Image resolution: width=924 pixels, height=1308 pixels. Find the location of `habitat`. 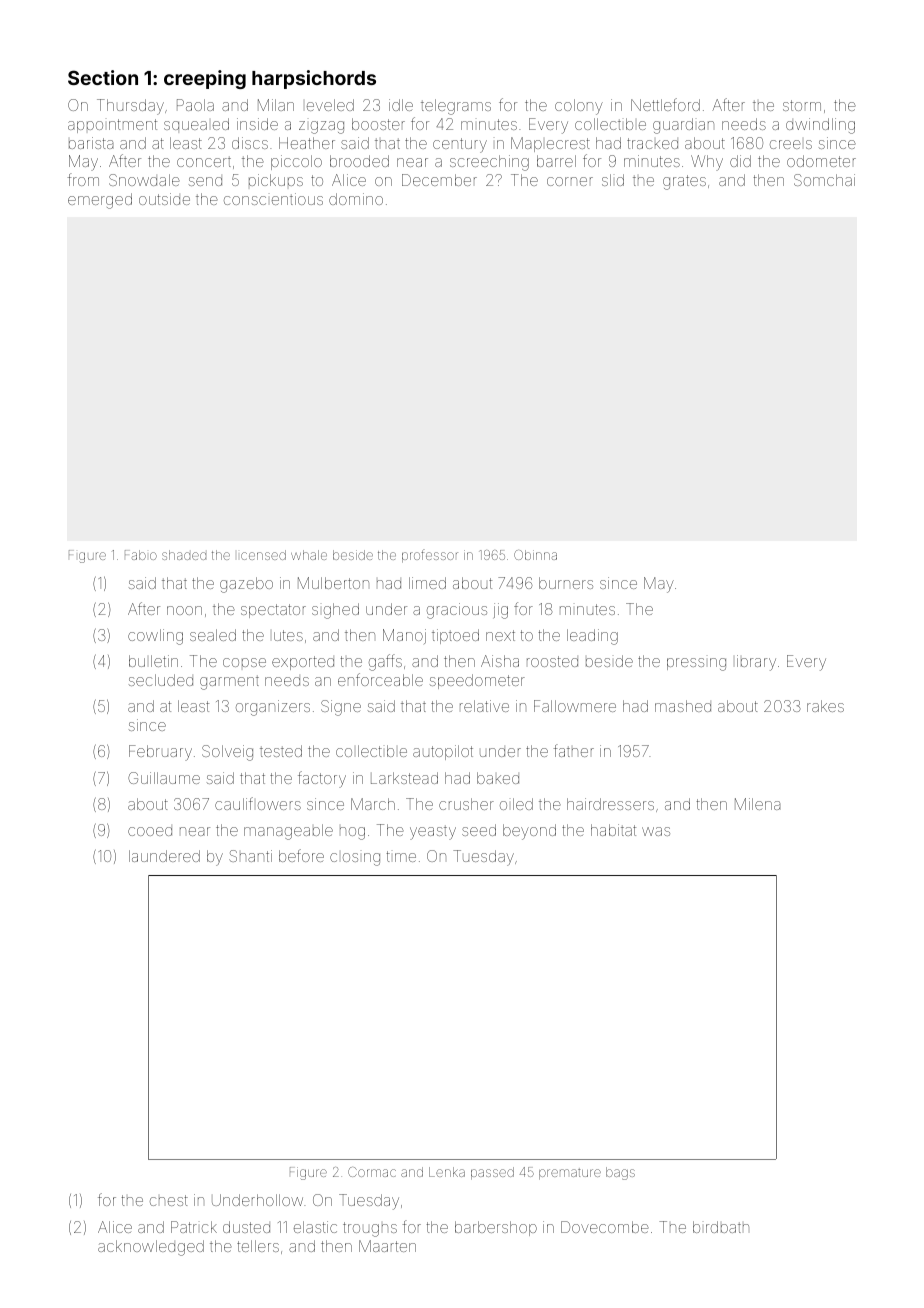

habitat is located at coordinates (613, 830).
